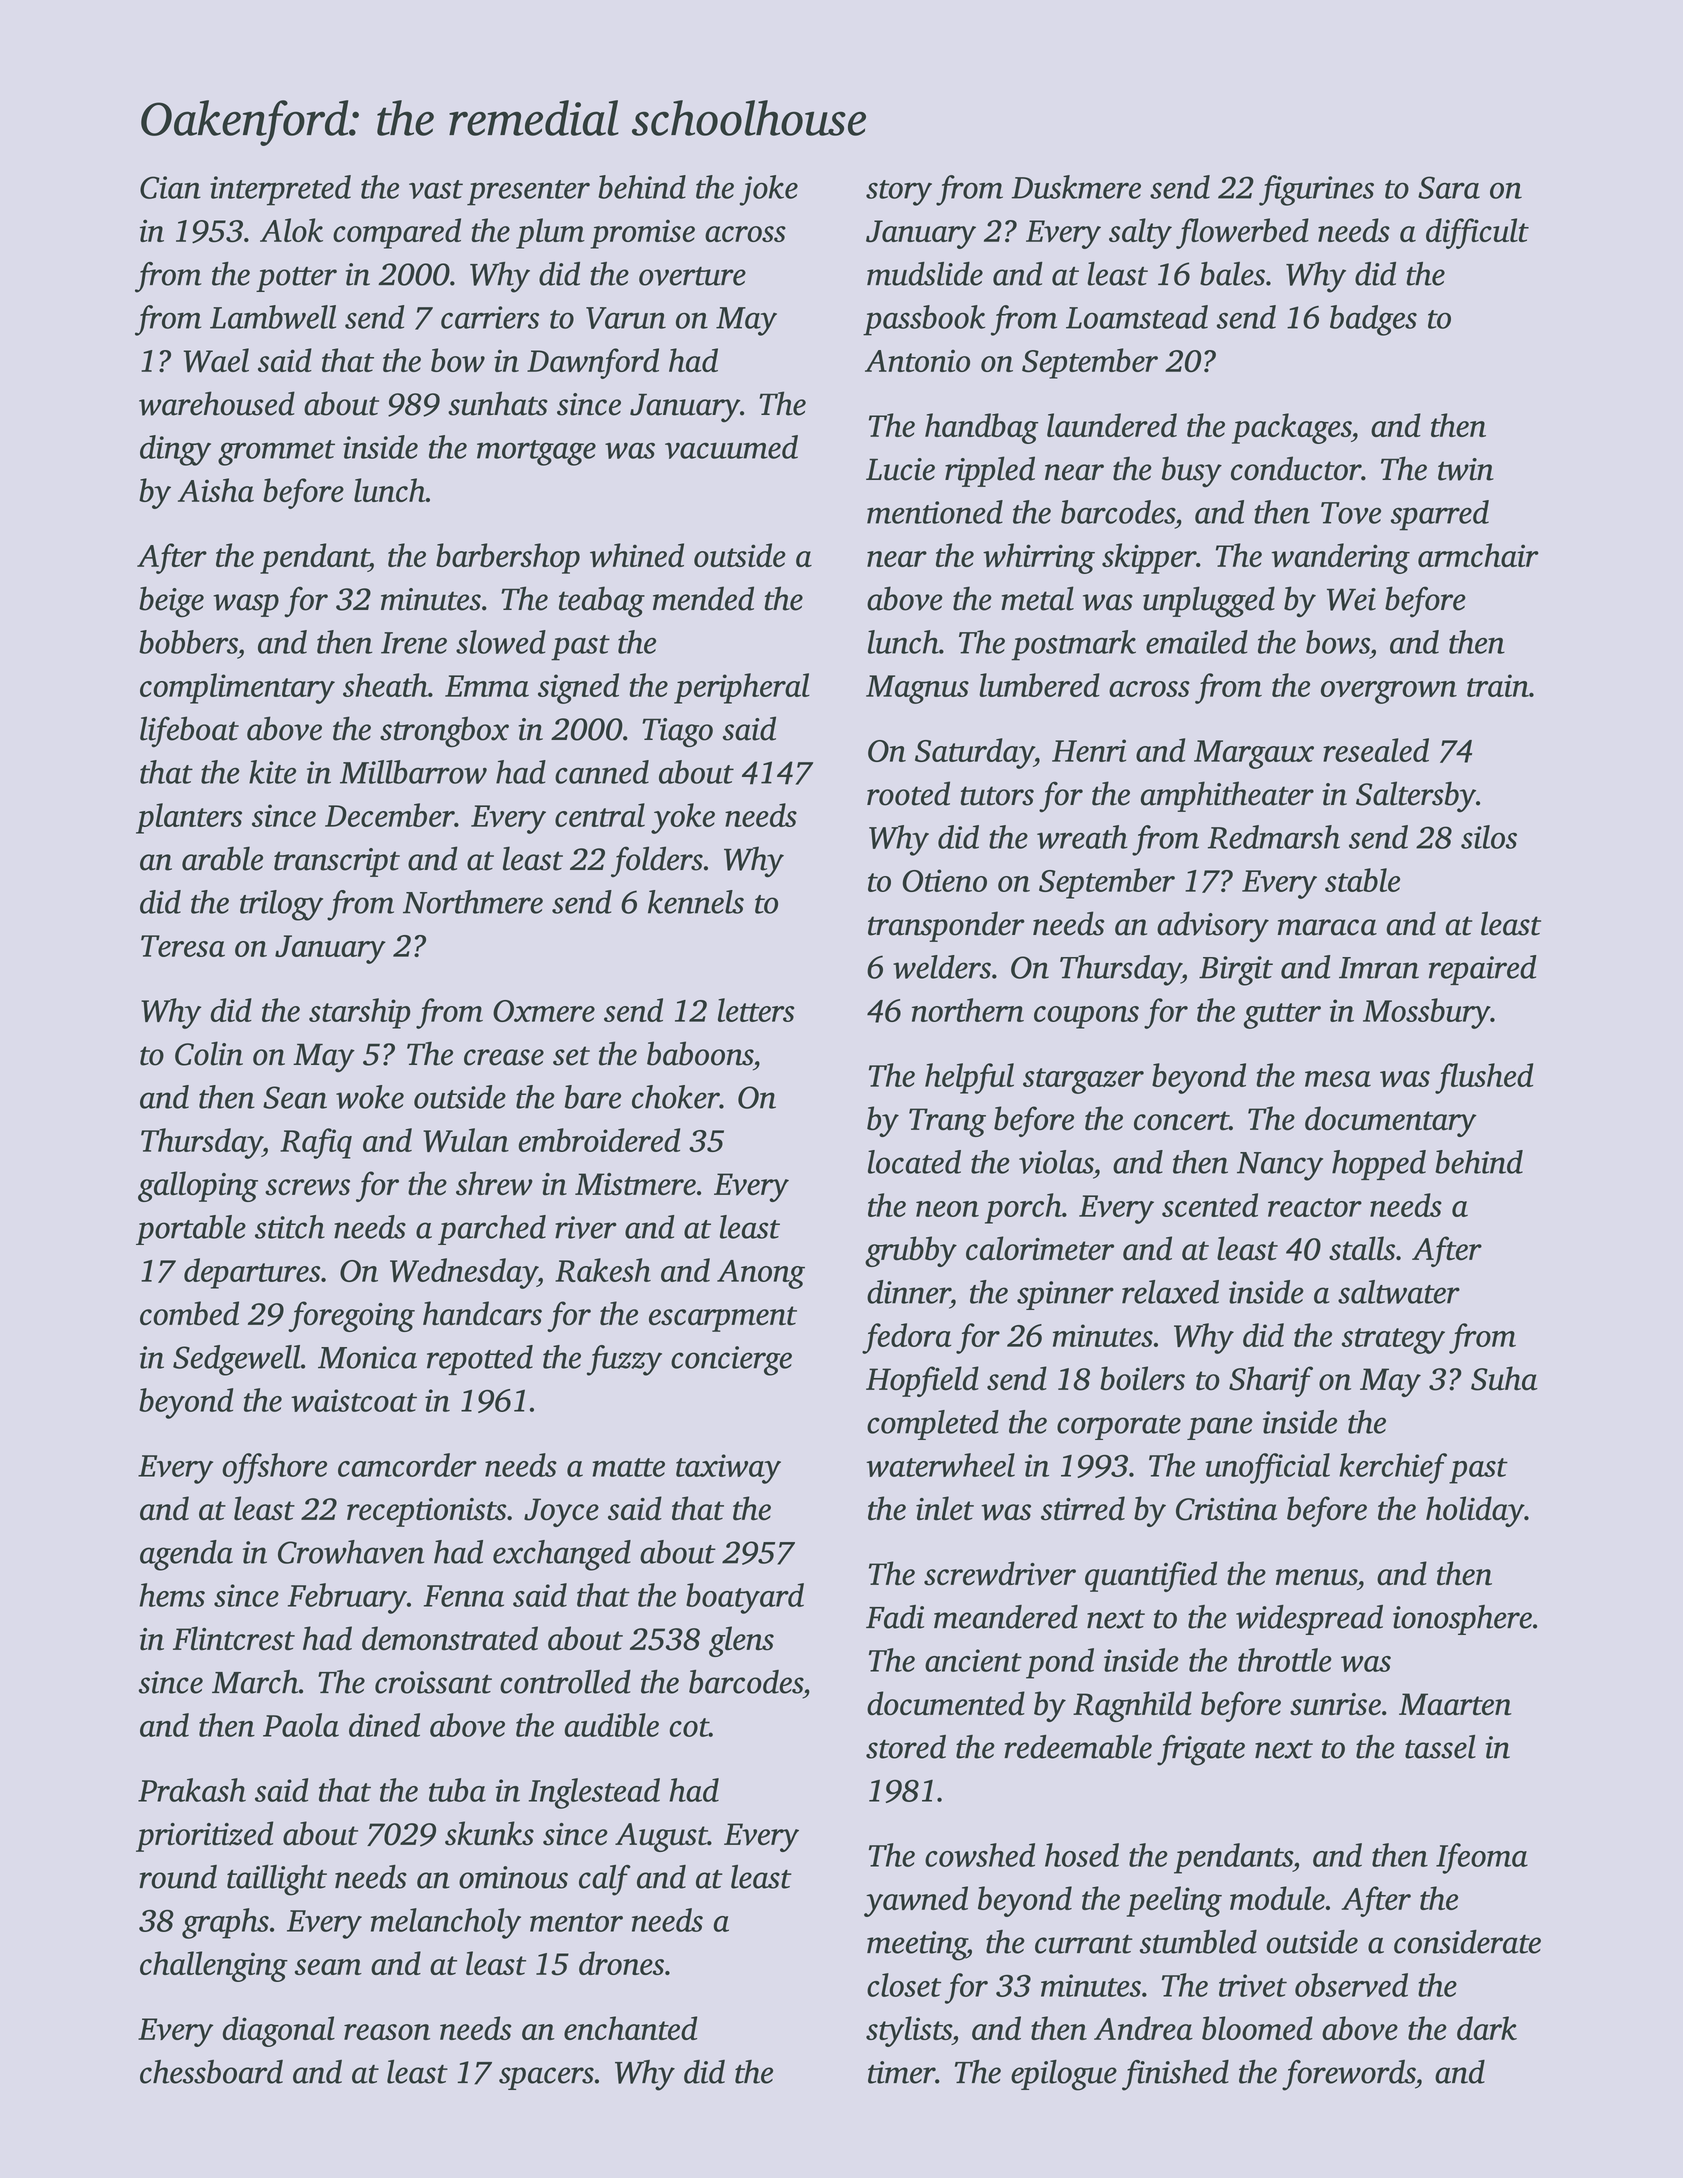 The height and width of the image is (2178, 1683). Describe the element at coordinates (997, 796) in the image. I see `tutors` at that location.
